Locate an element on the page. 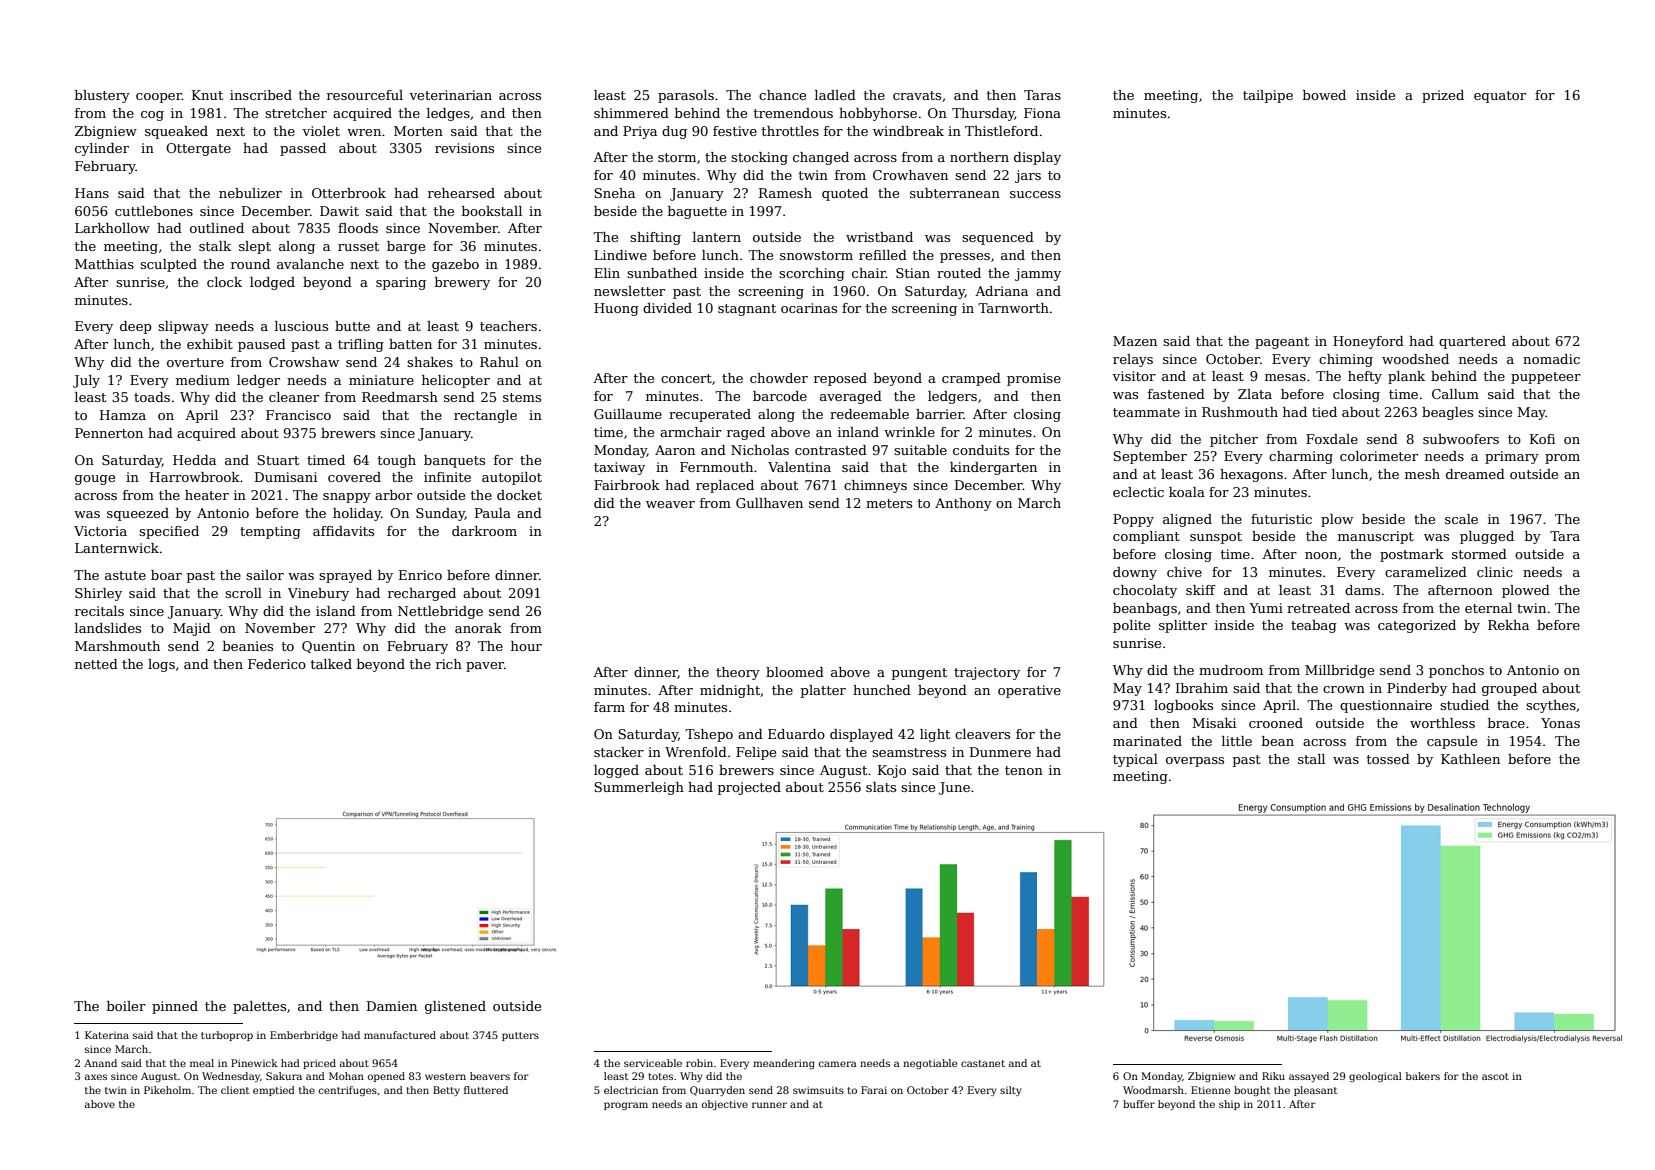  Rekha is located at coordinates (1508, 625).
